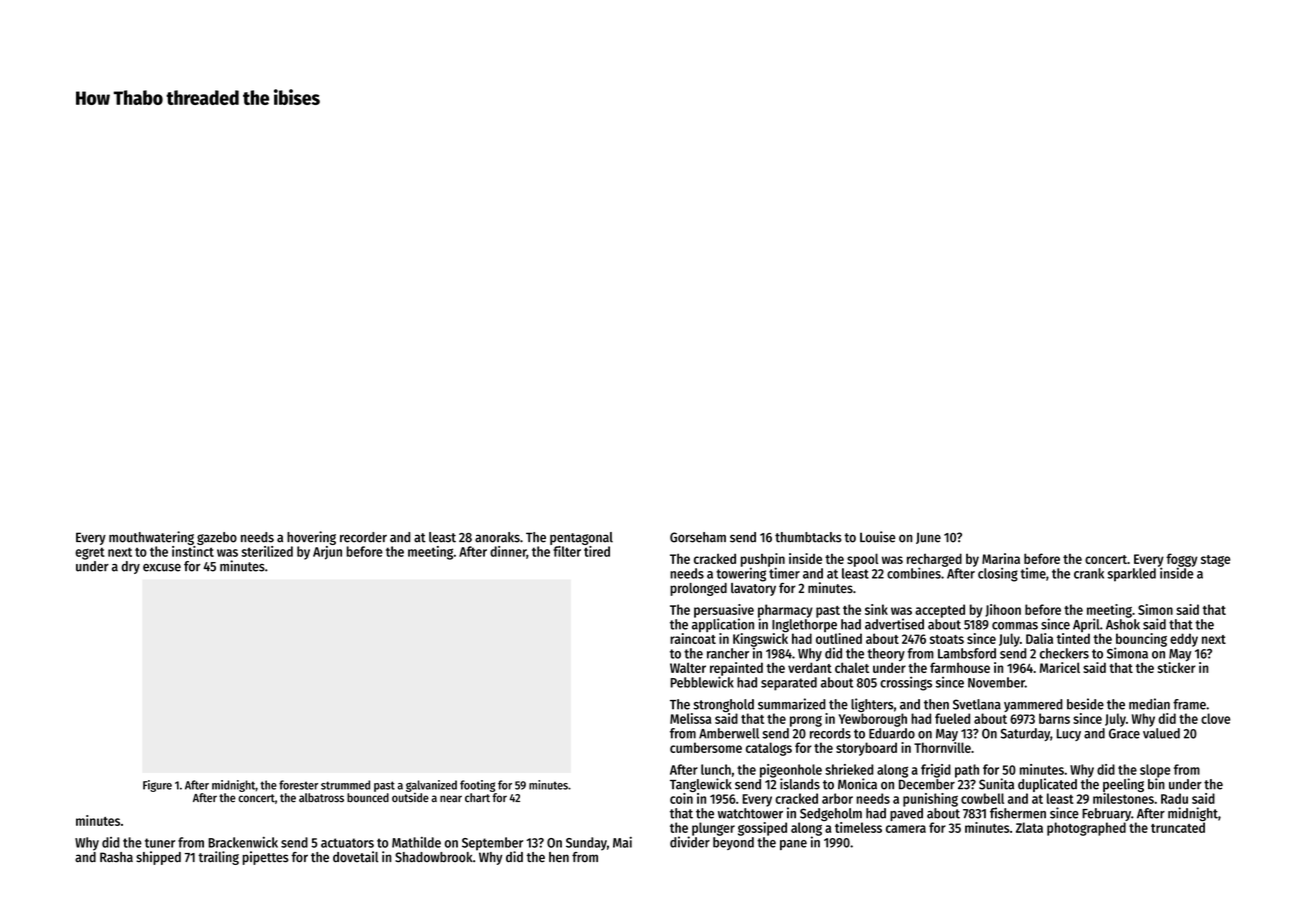  What do you see at coordinates (347, 843) in the image?
I see `actuators` at bounding box center [347, 843].
